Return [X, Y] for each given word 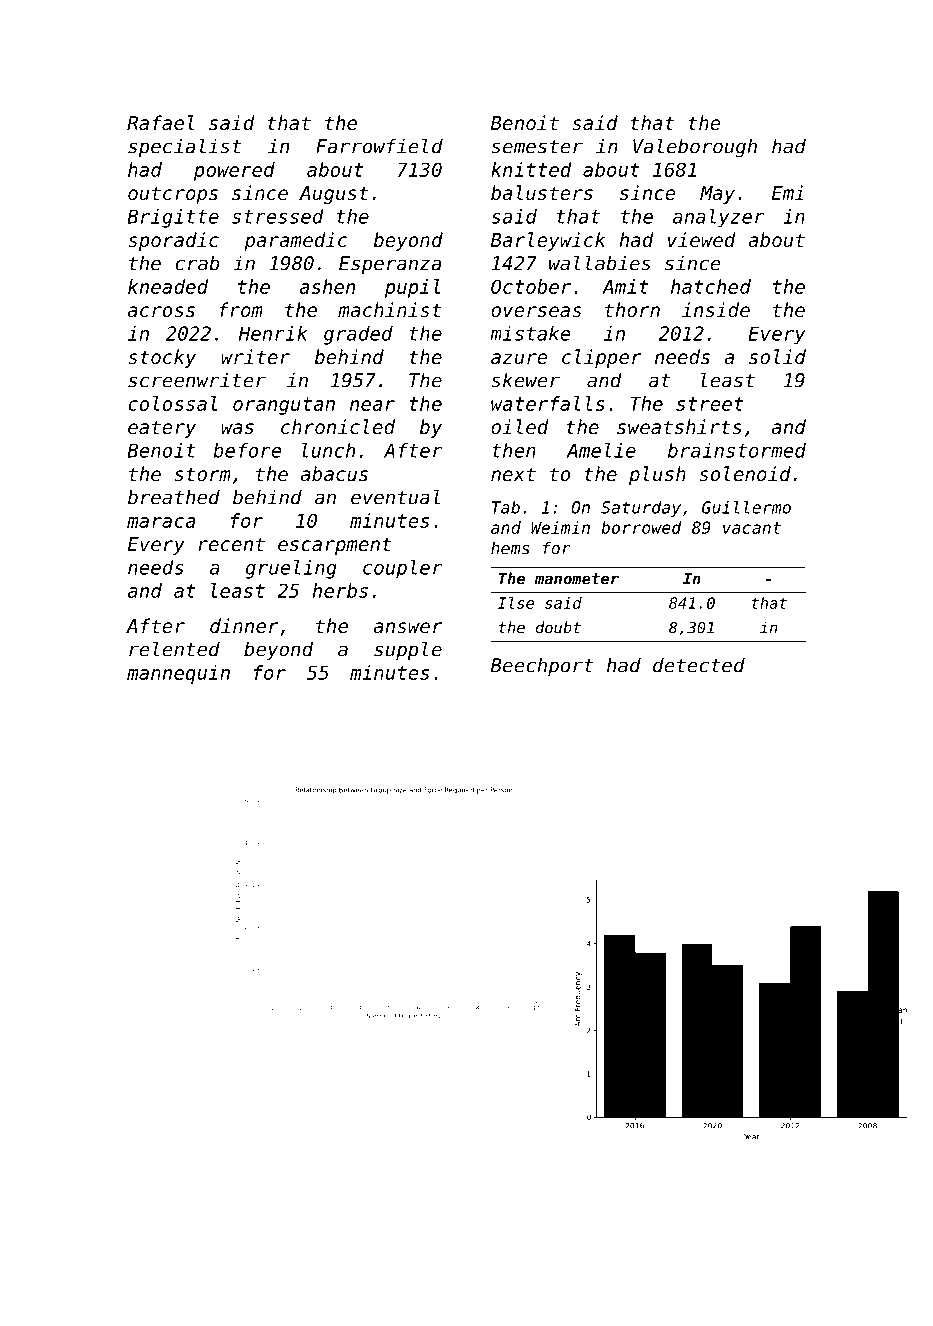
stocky [162, 358]
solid [777, 356]
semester [537, 147]
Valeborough [695, 148]
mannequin [178, 674]
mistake [530, 333]
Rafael [160, 122]
